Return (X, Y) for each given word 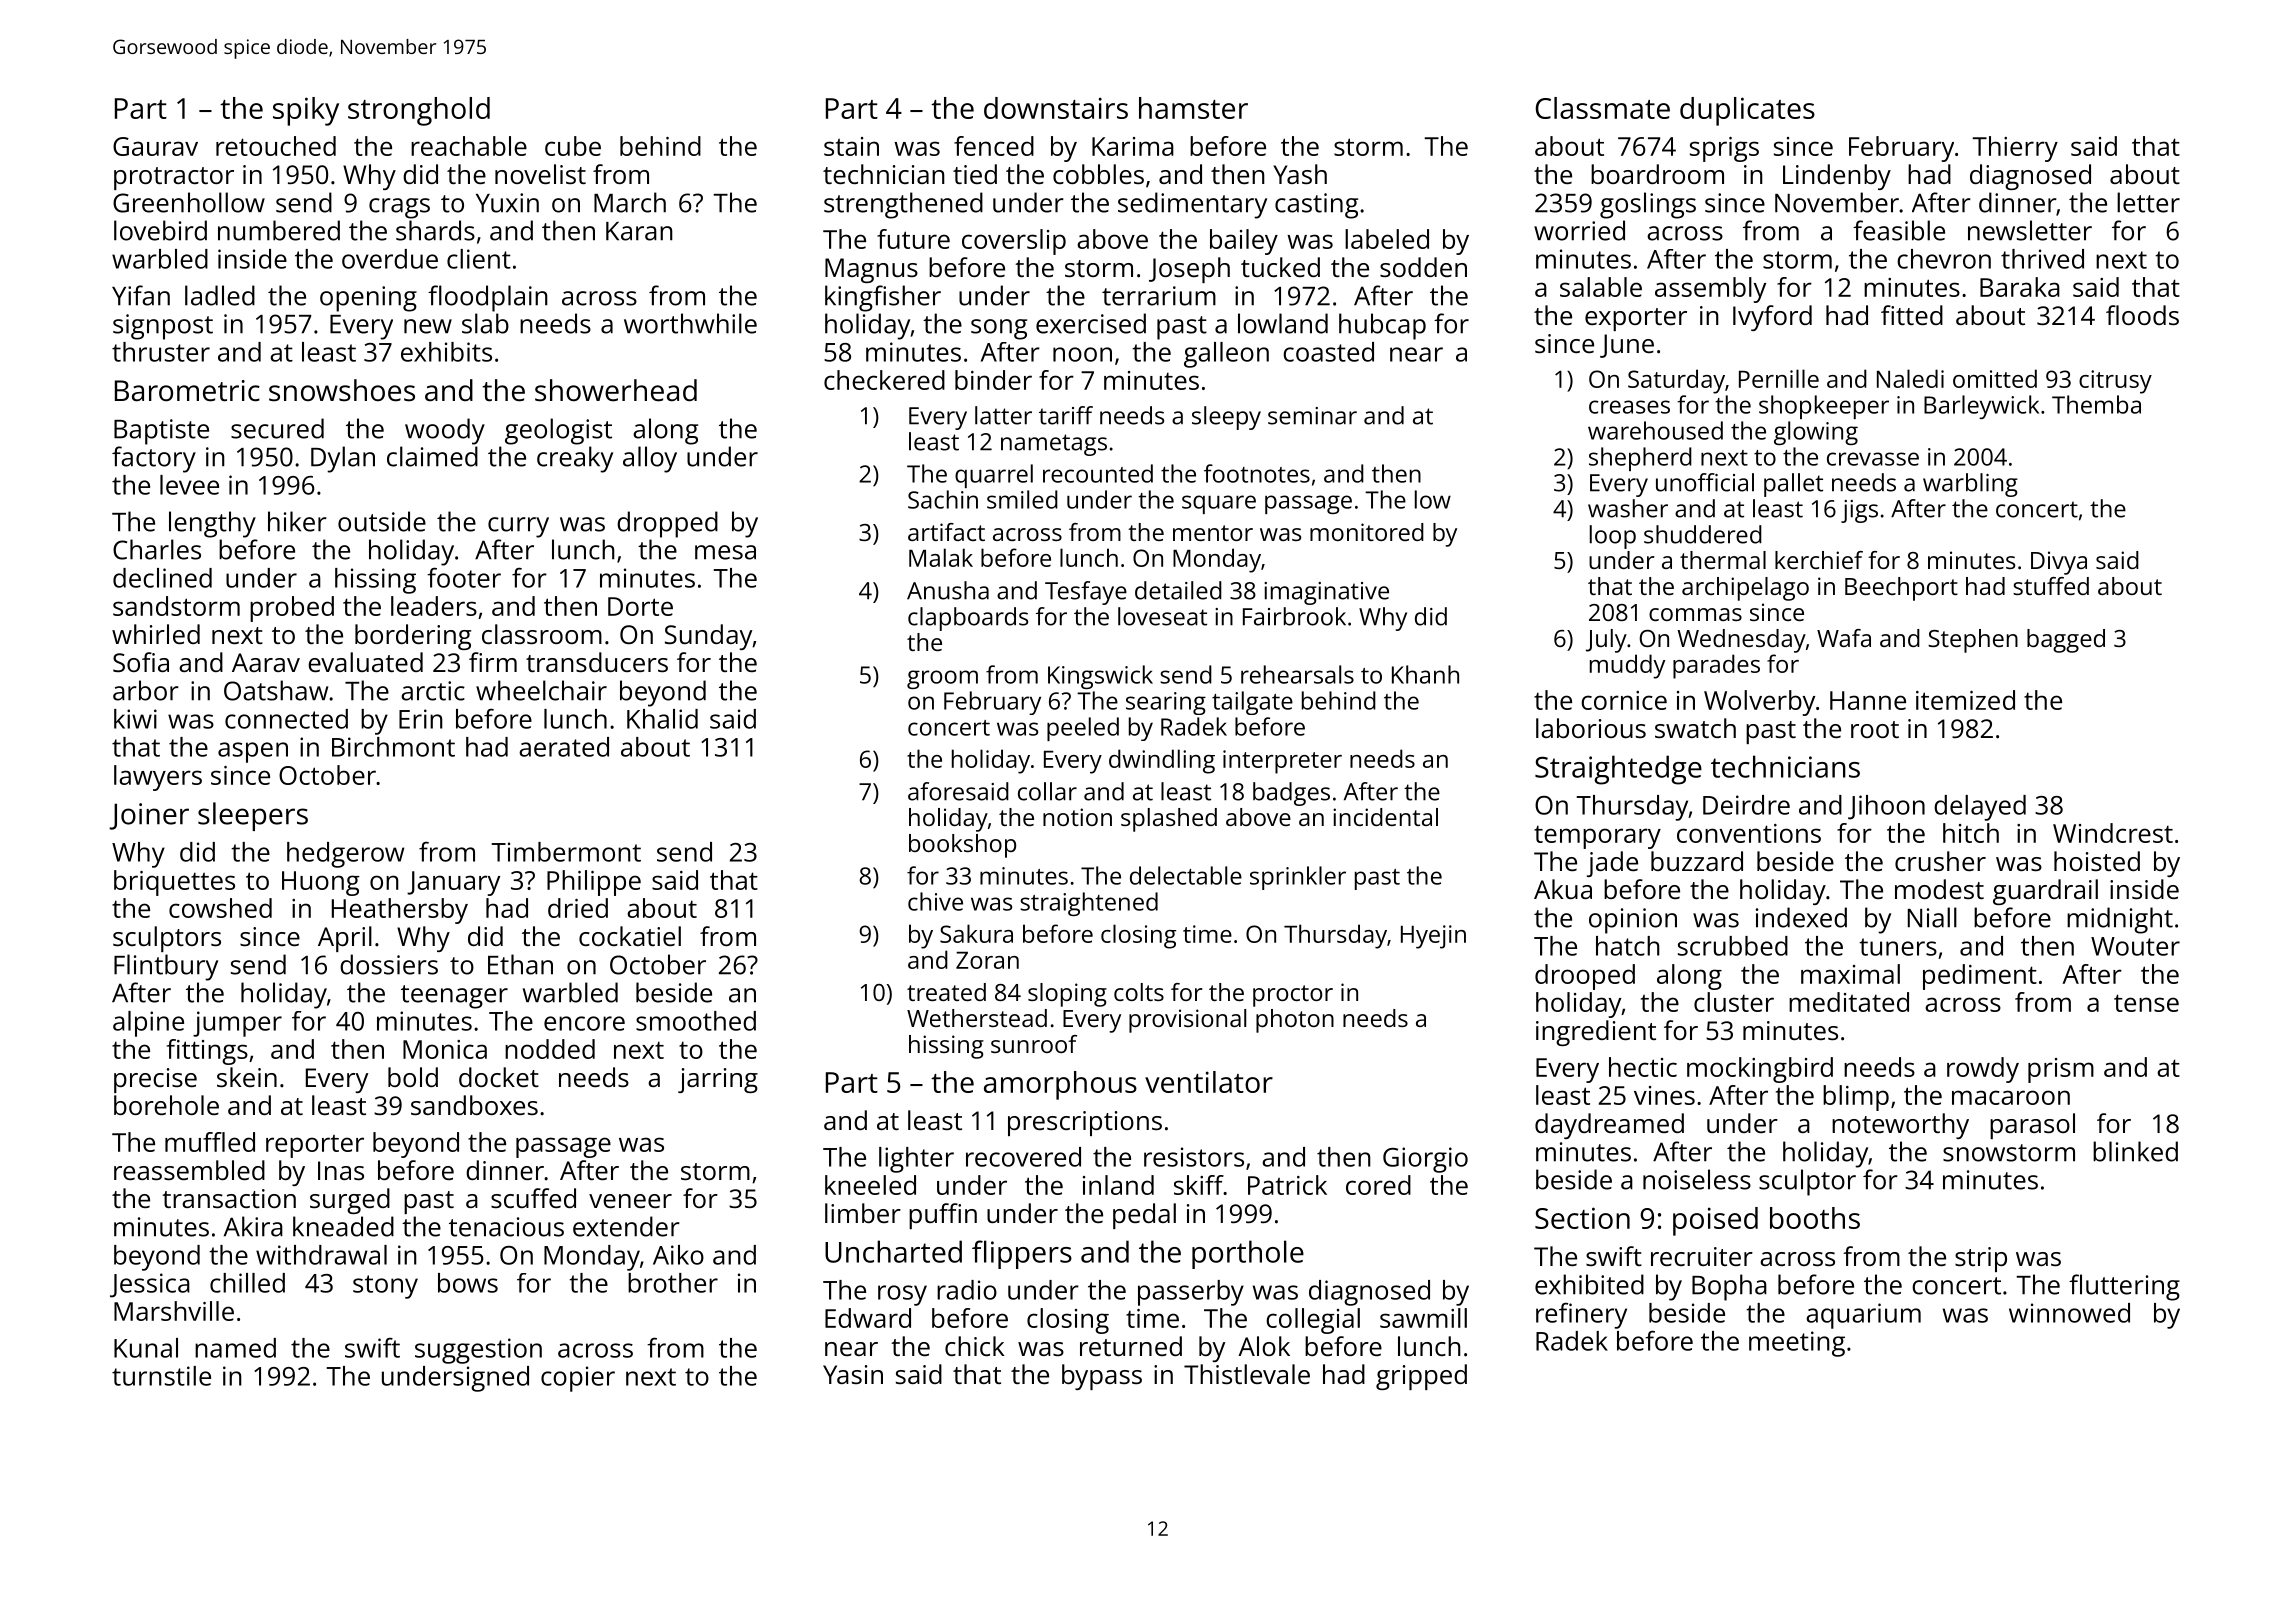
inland (1118, 1185)
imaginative (1326, 593)
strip (1981, 1259)
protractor (174, 178)
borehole (166, 1105)
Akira (253, 1226)
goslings (1648, 205)
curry (518, 527)
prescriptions (1085, 1123)
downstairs (1056, 108)
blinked (2135, 1151)
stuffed (2051, 586)
